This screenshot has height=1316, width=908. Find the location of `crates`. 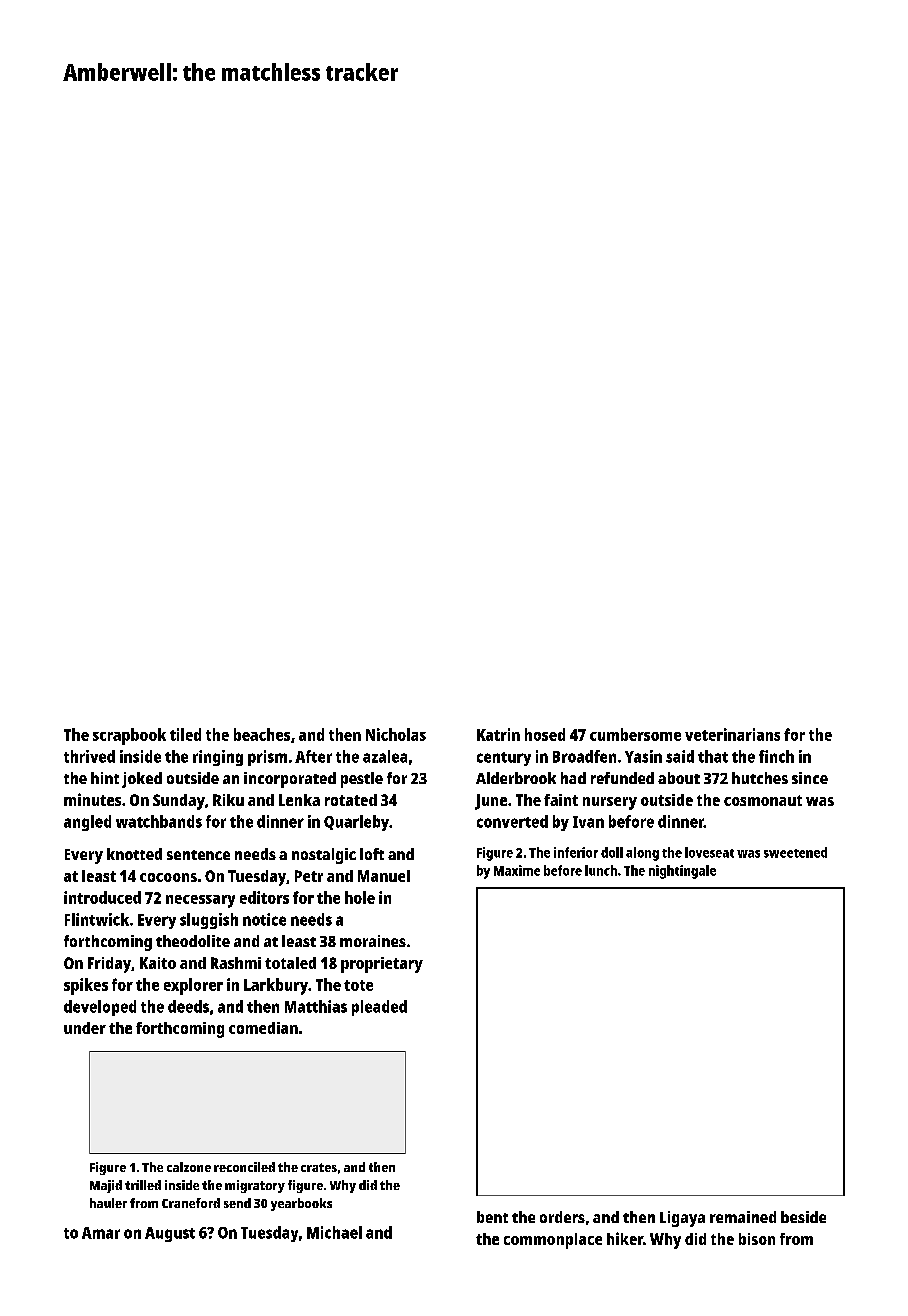

crates is located at coordinates (319, 1167).
